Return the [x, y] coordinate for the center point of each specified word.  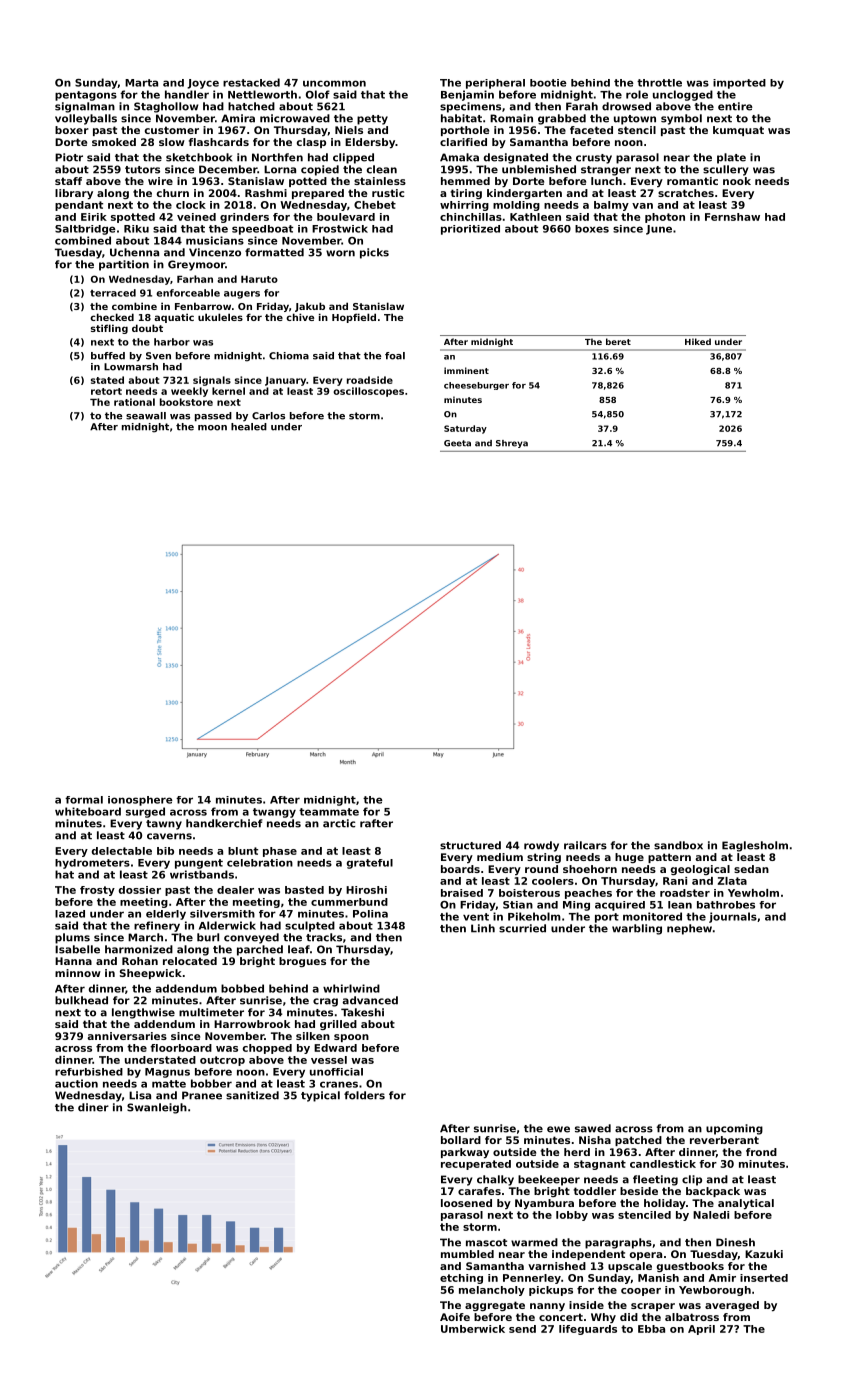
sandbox [678, 845]
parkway [465, 1153]
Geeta [457, 443]
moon [212, 428]
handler [187, 94]
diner [93, 1107]
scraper [653, 1307]
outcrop [222, 1061]
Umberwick [473, 1329]
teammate [329, 812]
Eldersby [370, 143]
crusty [594, 159]
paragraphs [618, 1243]
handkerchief [224, 823]
